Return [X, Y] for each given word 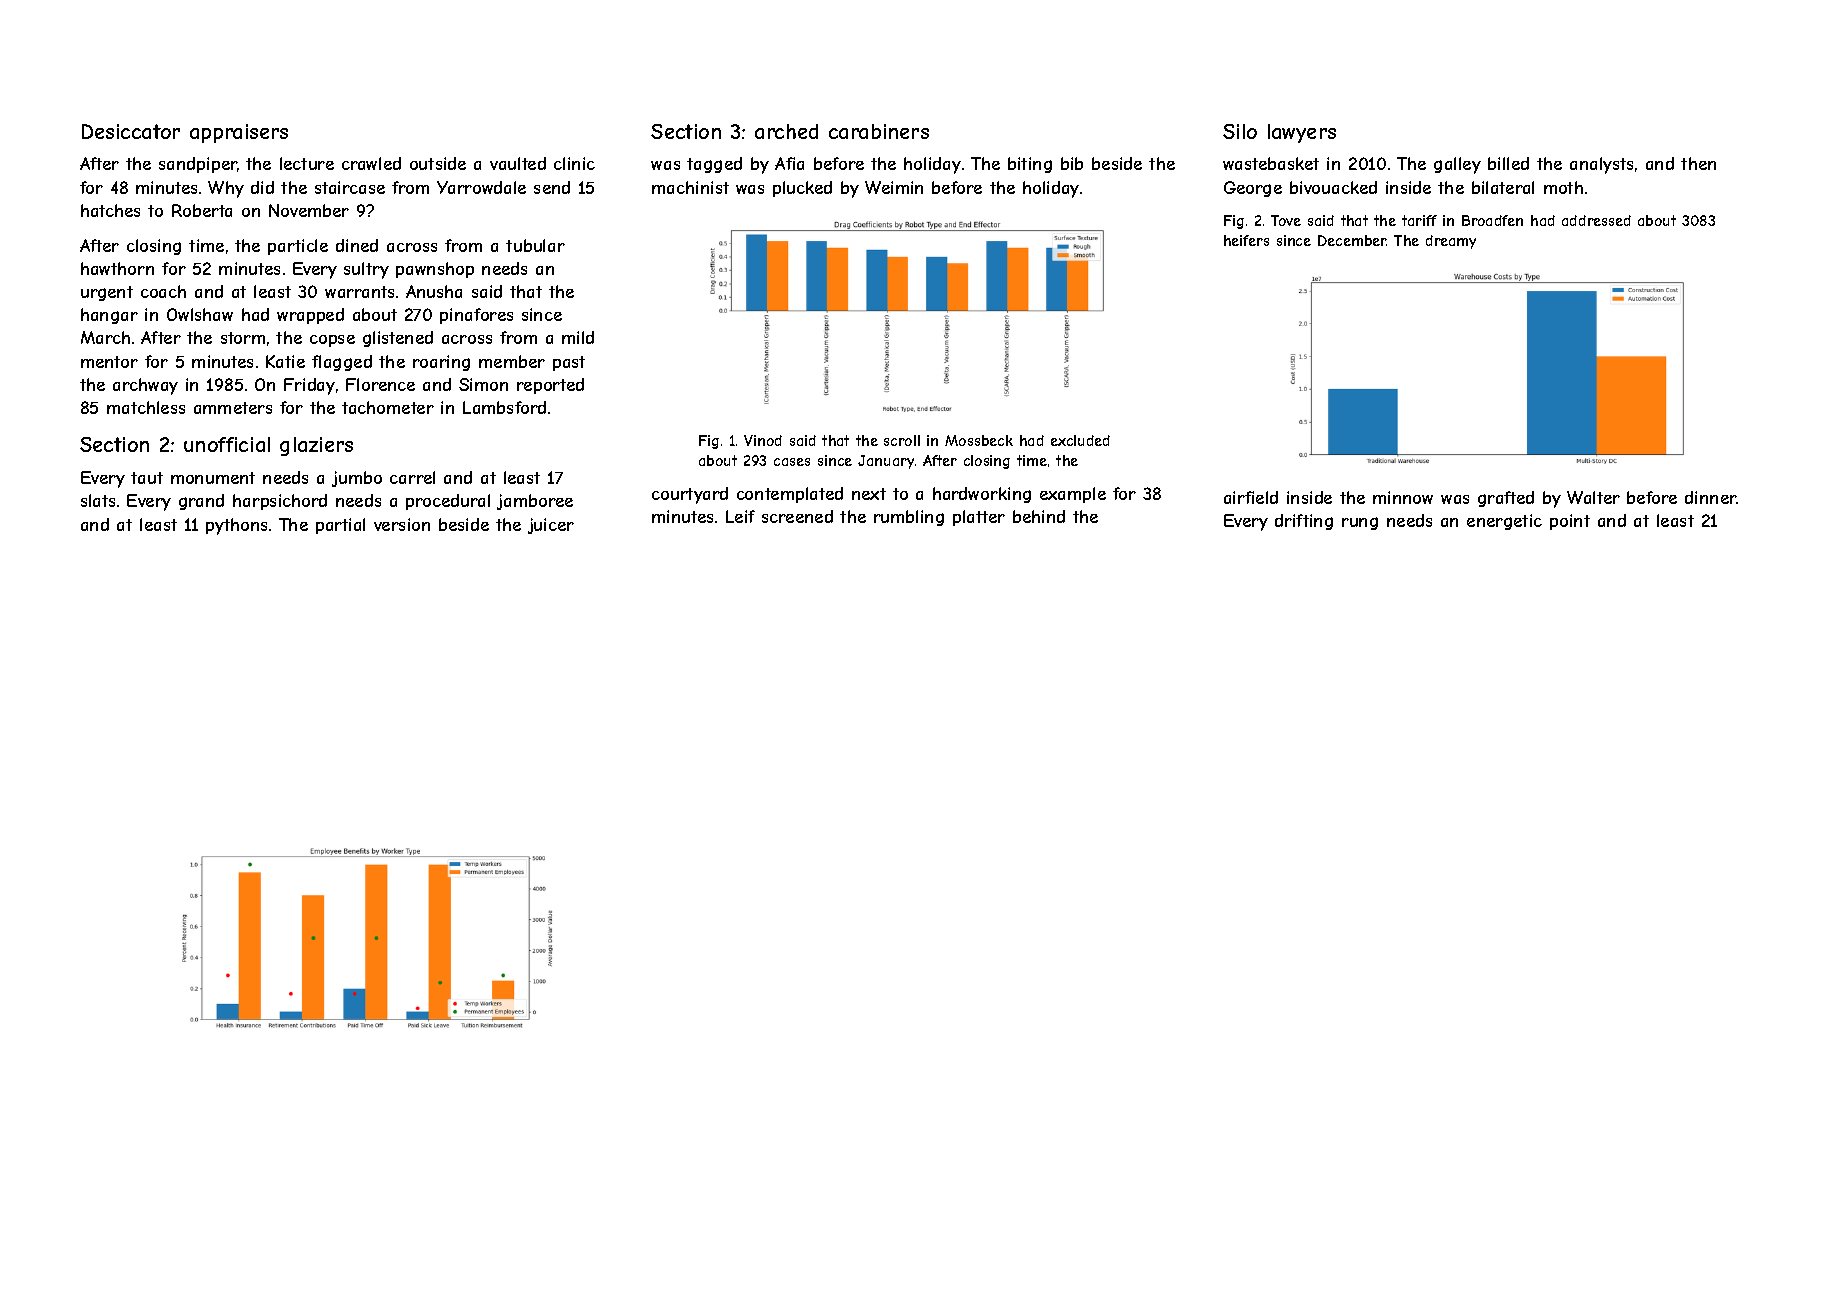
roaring [441, 363]
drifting [1304, 522]
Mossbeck [979, 440]
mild [578, 337]
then [1698, 163]
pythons [236, 526]
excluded [1080, 440]
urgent [107, 293]
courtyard [690, 495]
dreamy [1451, 242]
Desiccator [131, 131]
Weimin [894, 187]
